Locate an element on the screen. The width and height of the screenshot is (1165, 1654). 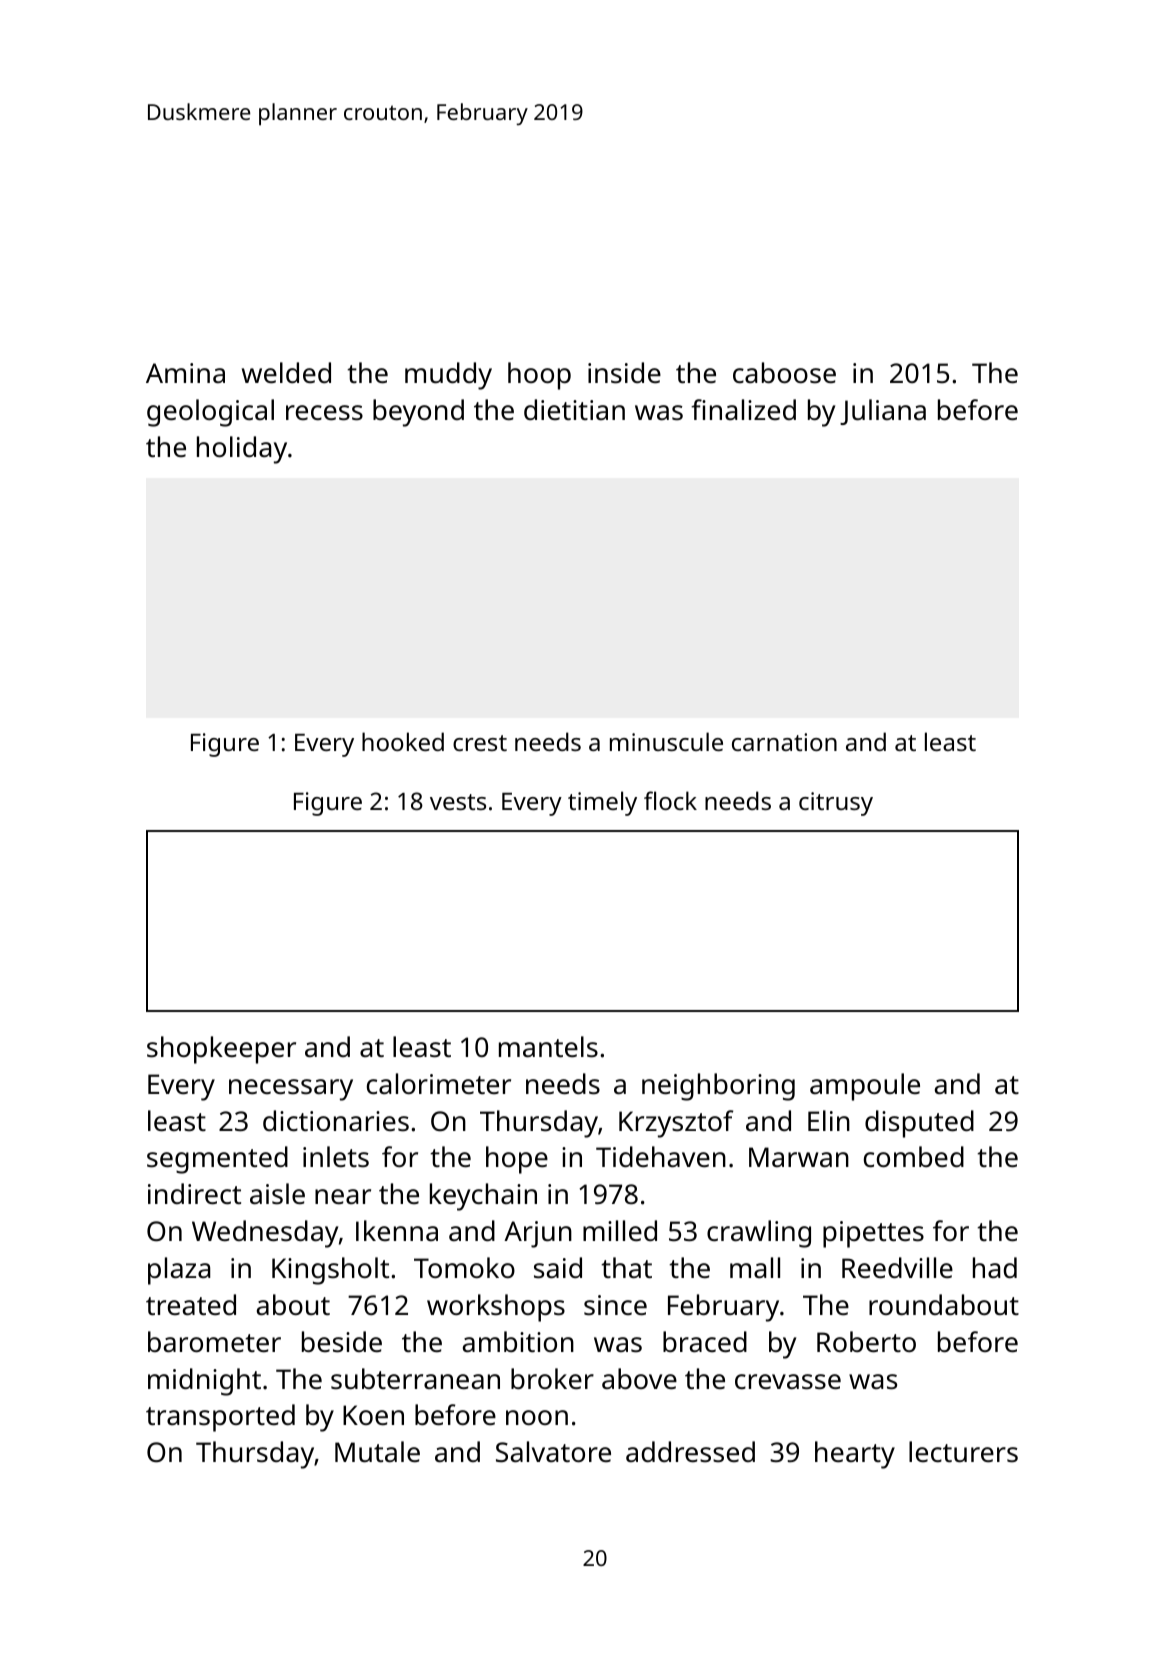
carnation is located at coordinates (784, 742).
